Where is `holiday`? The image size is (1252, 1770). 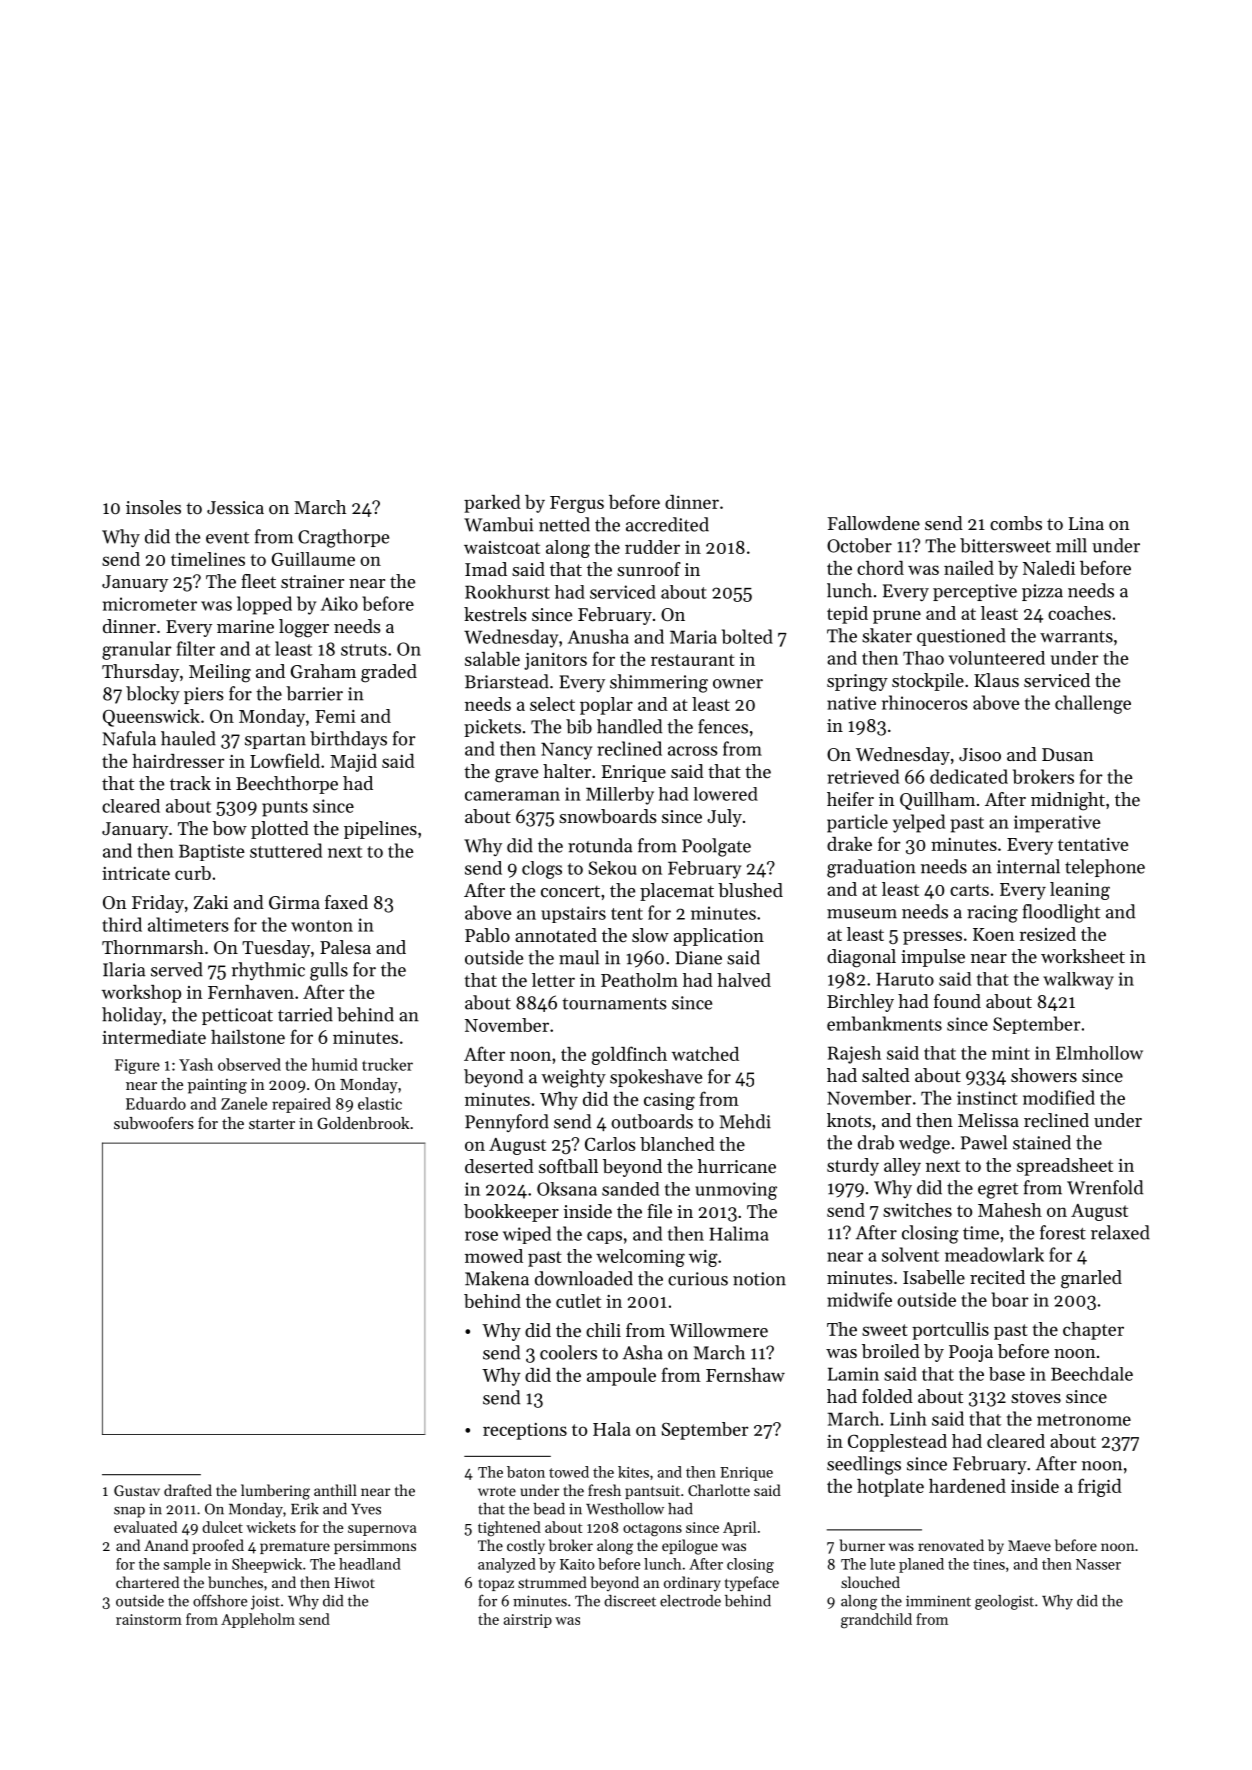 holiday is located at coordinates (132, 1016).
